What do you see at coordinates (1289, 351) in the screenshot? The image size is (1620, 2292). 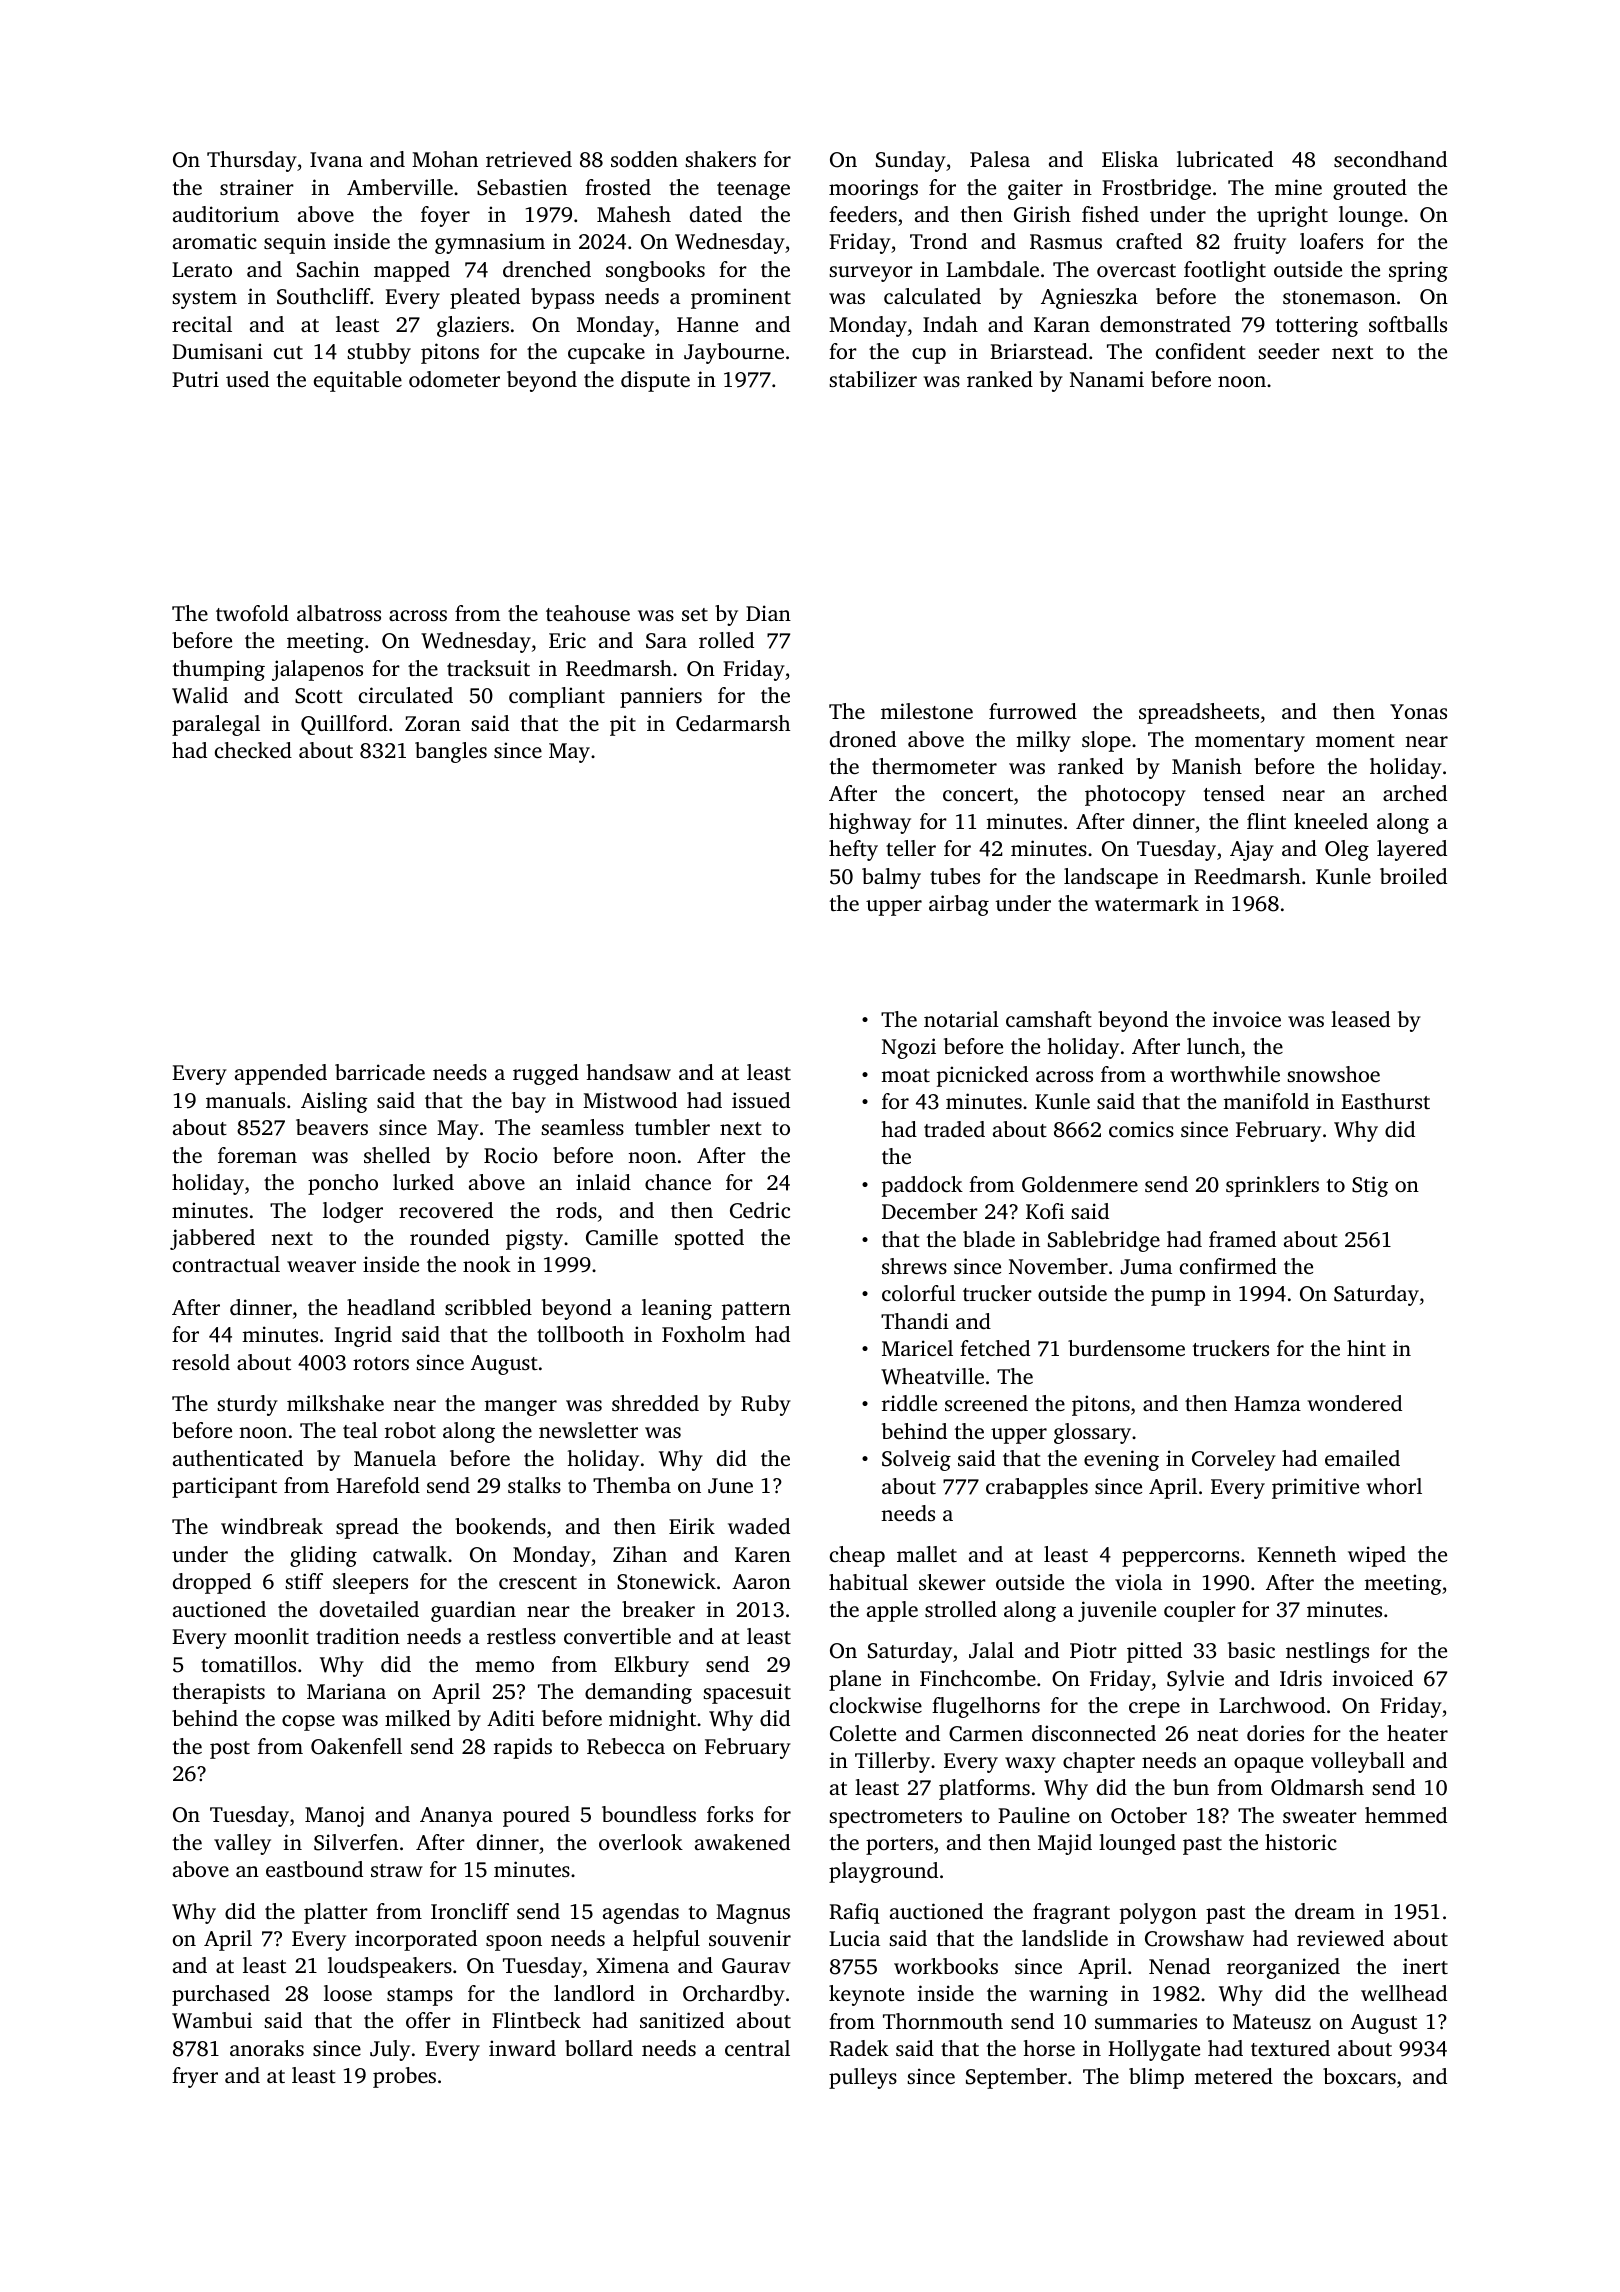 I see `seeder` at bounding box center [1289, 351].
